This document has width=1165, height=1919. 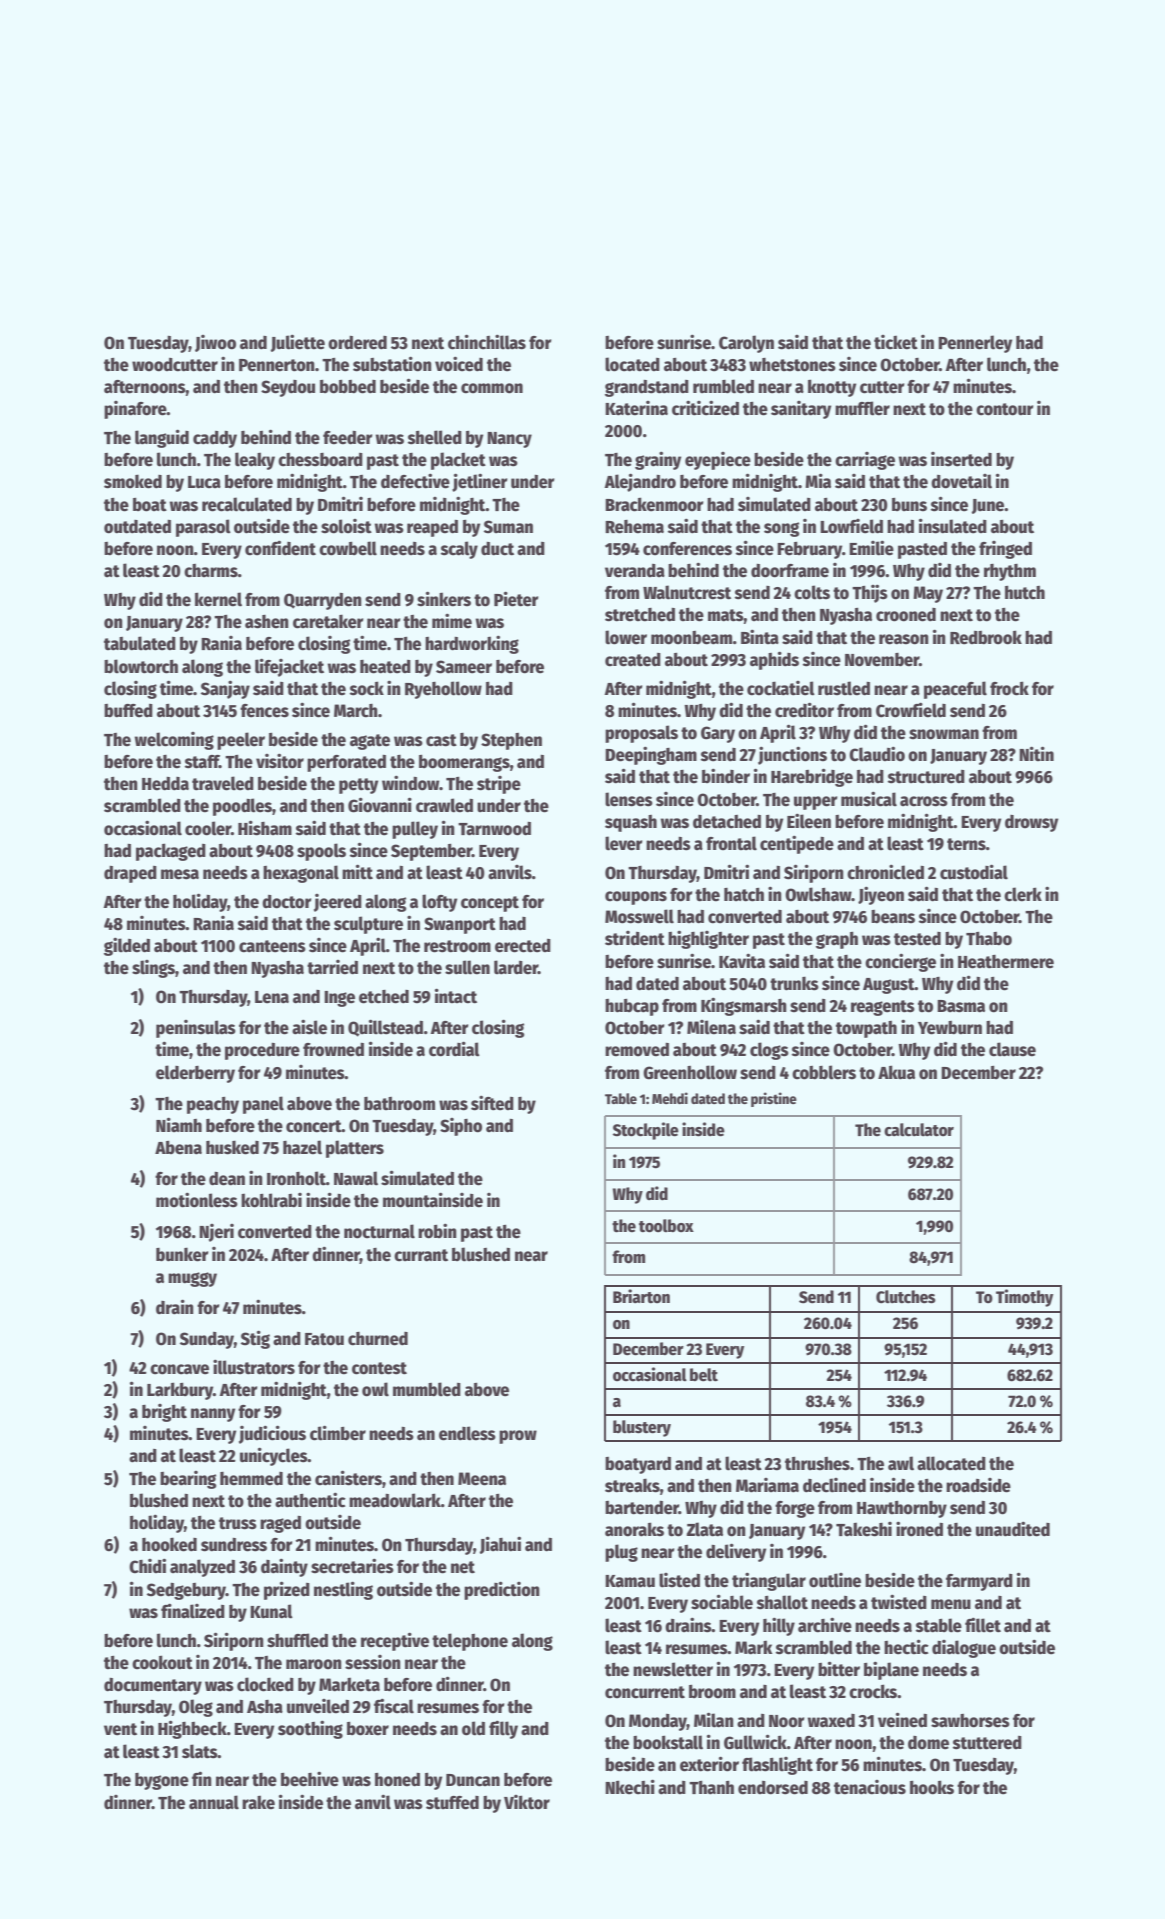 What do you see at coordinates (632, 1007) in the document?
I see `hubcap` at bounding box center [632, 1007].
